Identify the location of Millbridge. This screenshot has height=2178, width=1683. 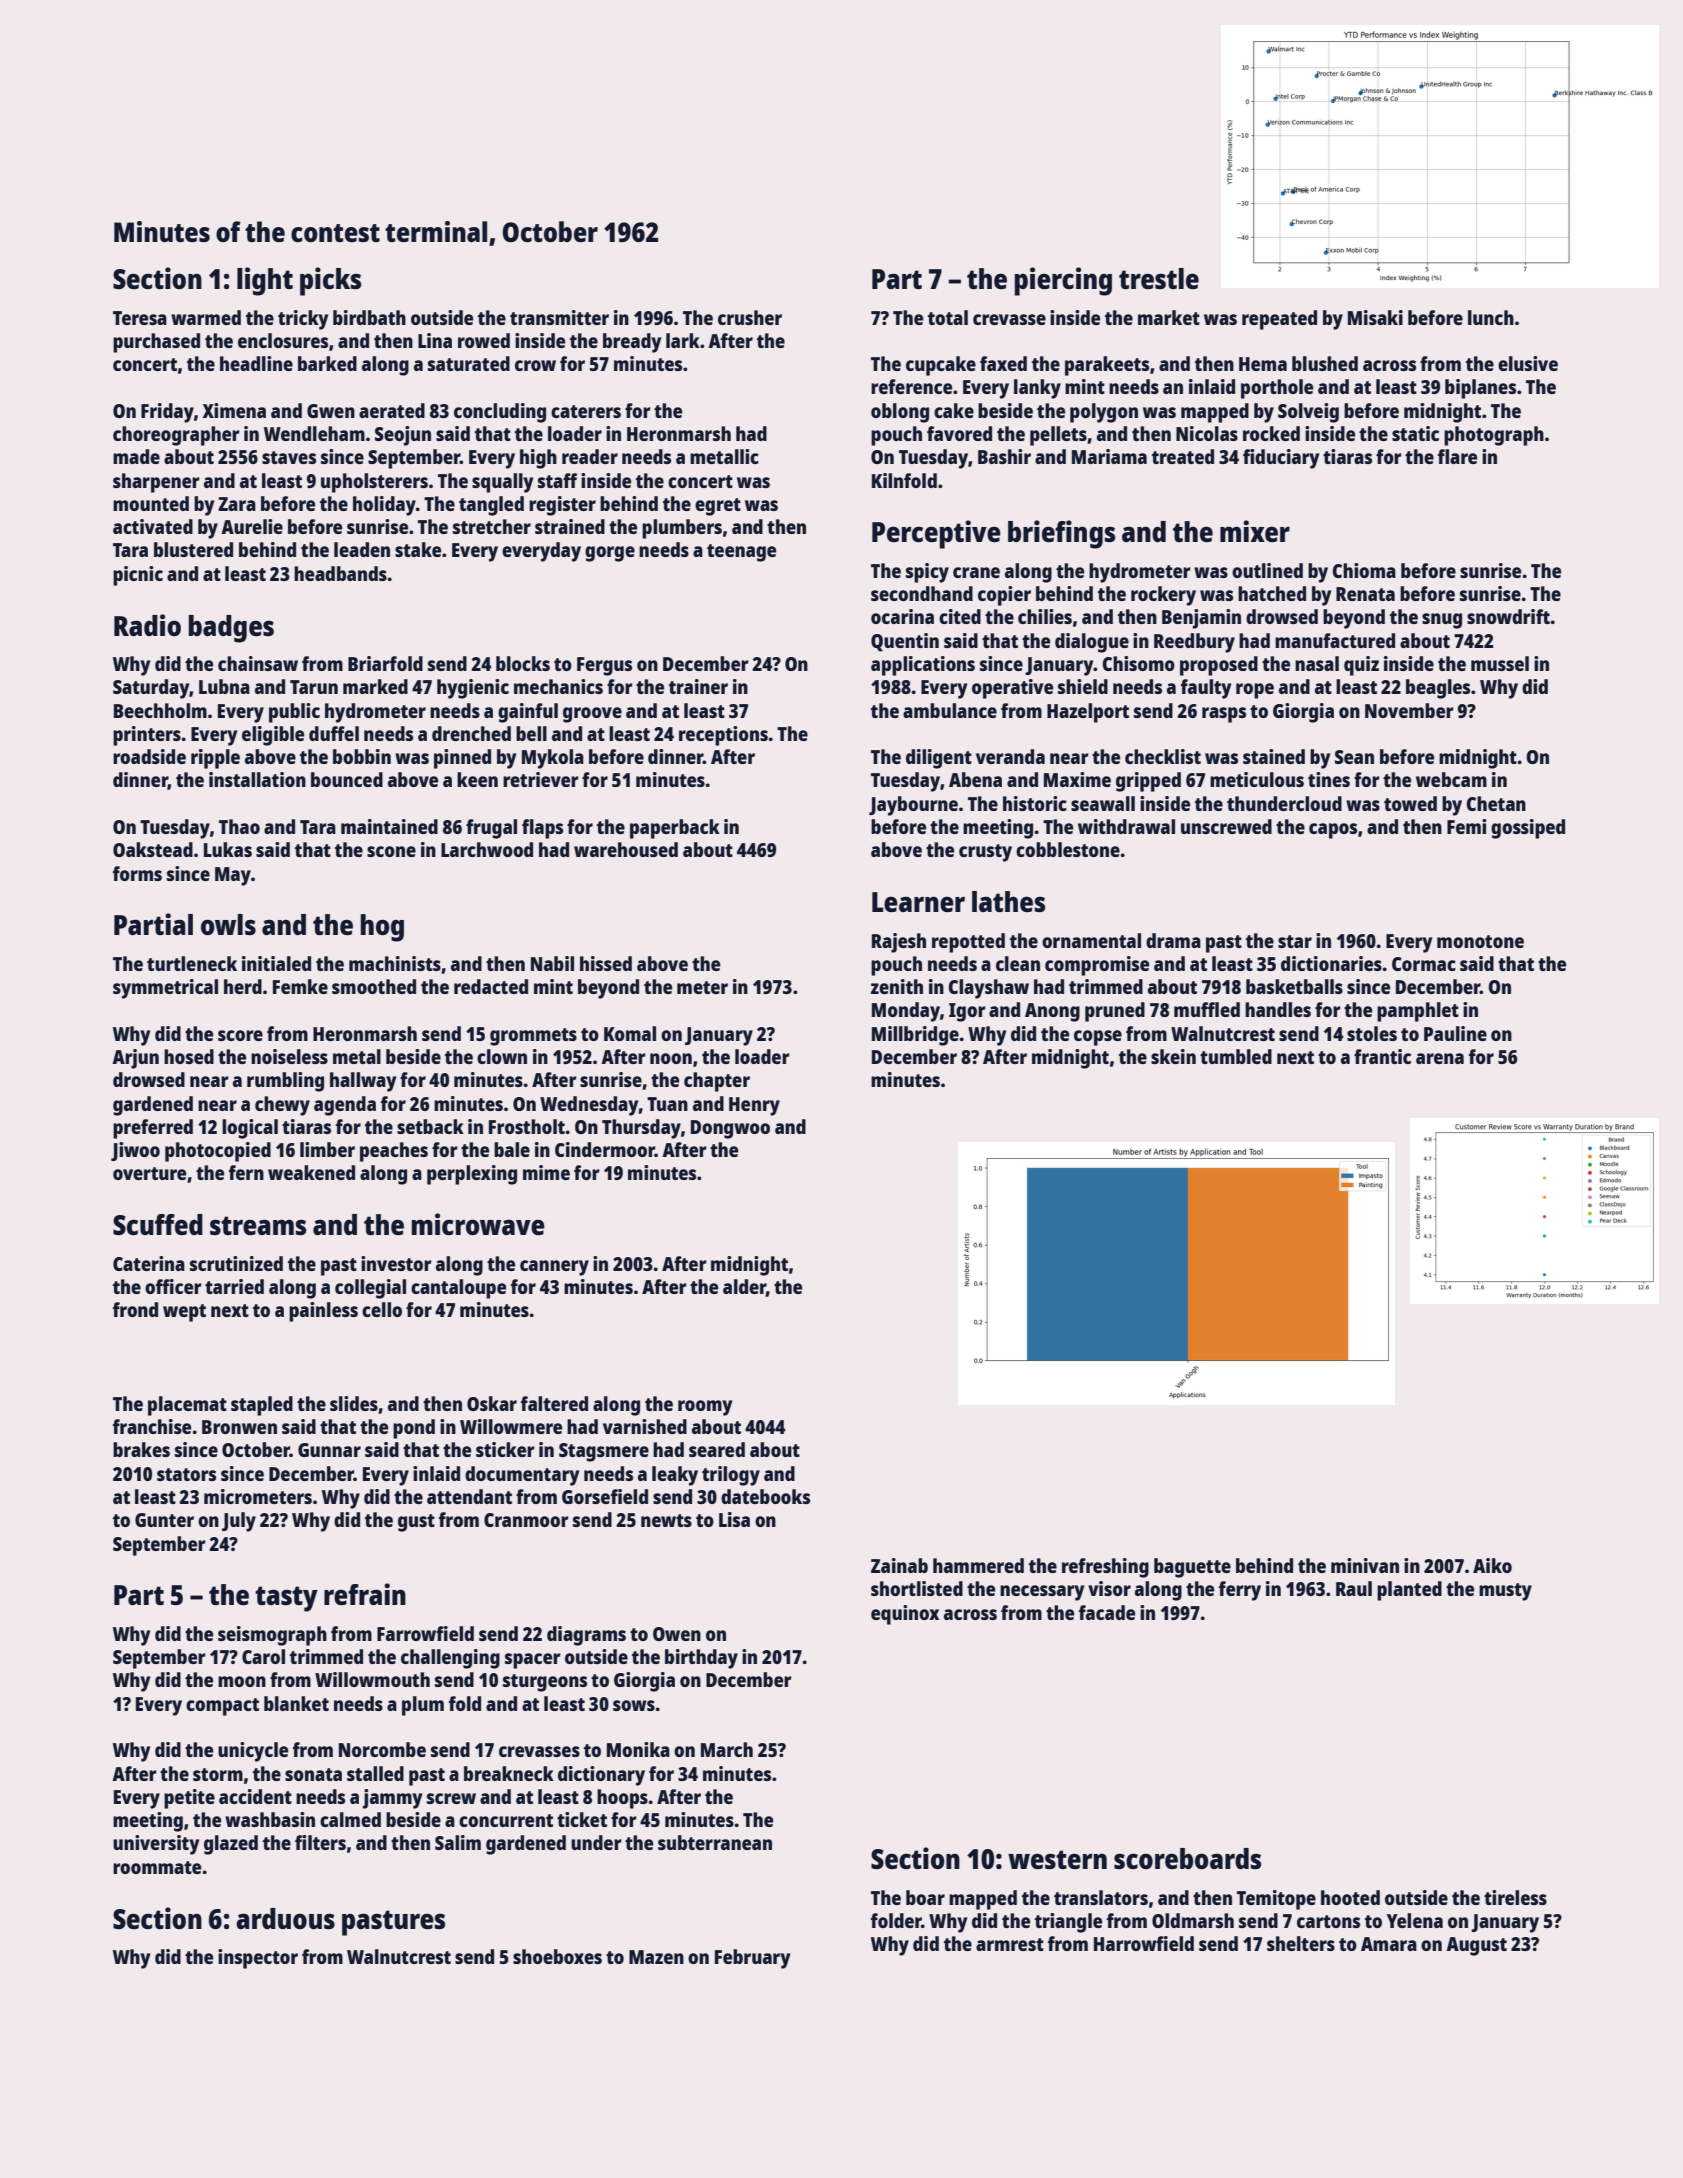
(915, 1036).
